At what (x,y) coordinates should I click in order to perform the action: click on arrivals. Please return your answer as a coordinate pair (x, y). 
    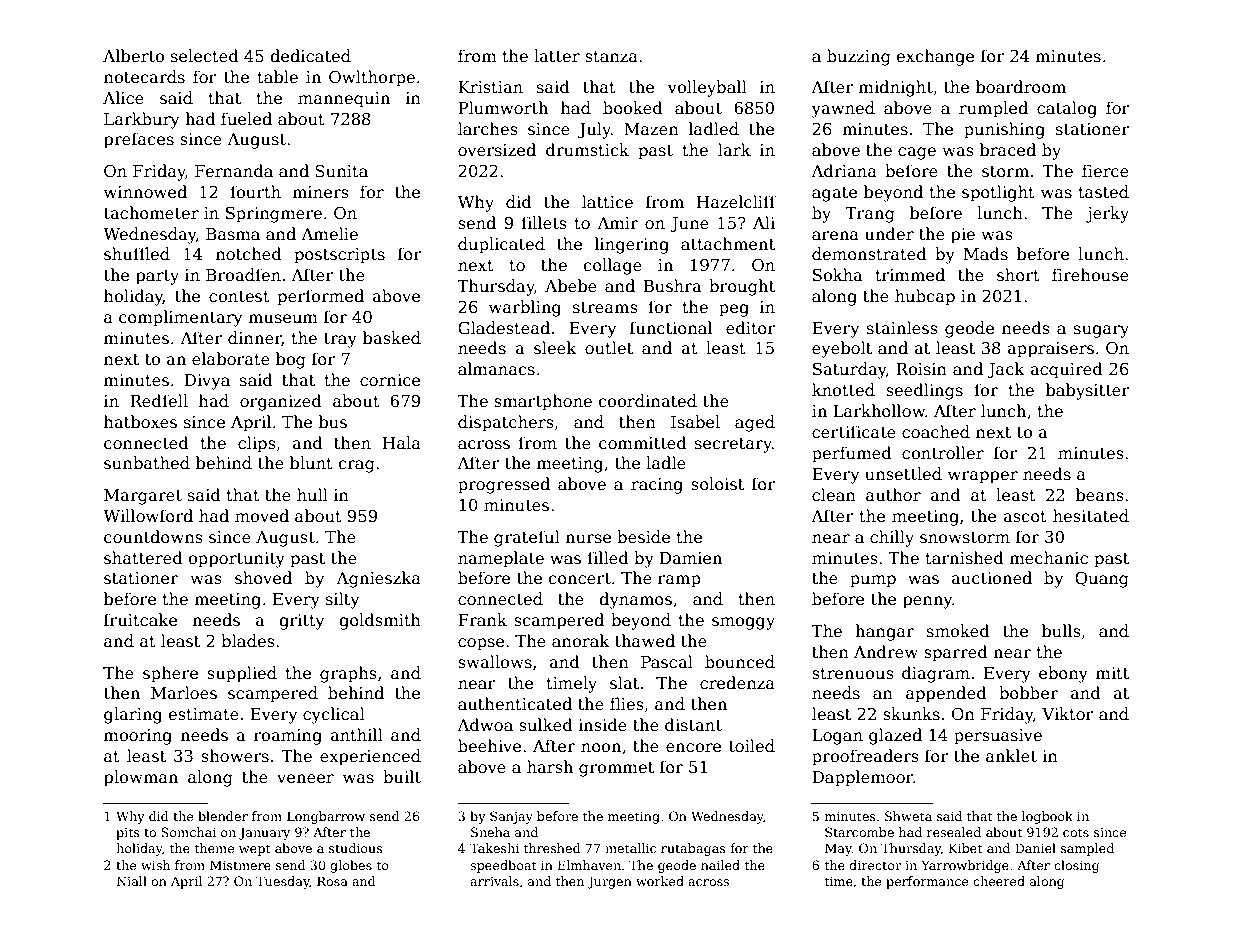
    Looking at the image, I should click on (494, 881).
